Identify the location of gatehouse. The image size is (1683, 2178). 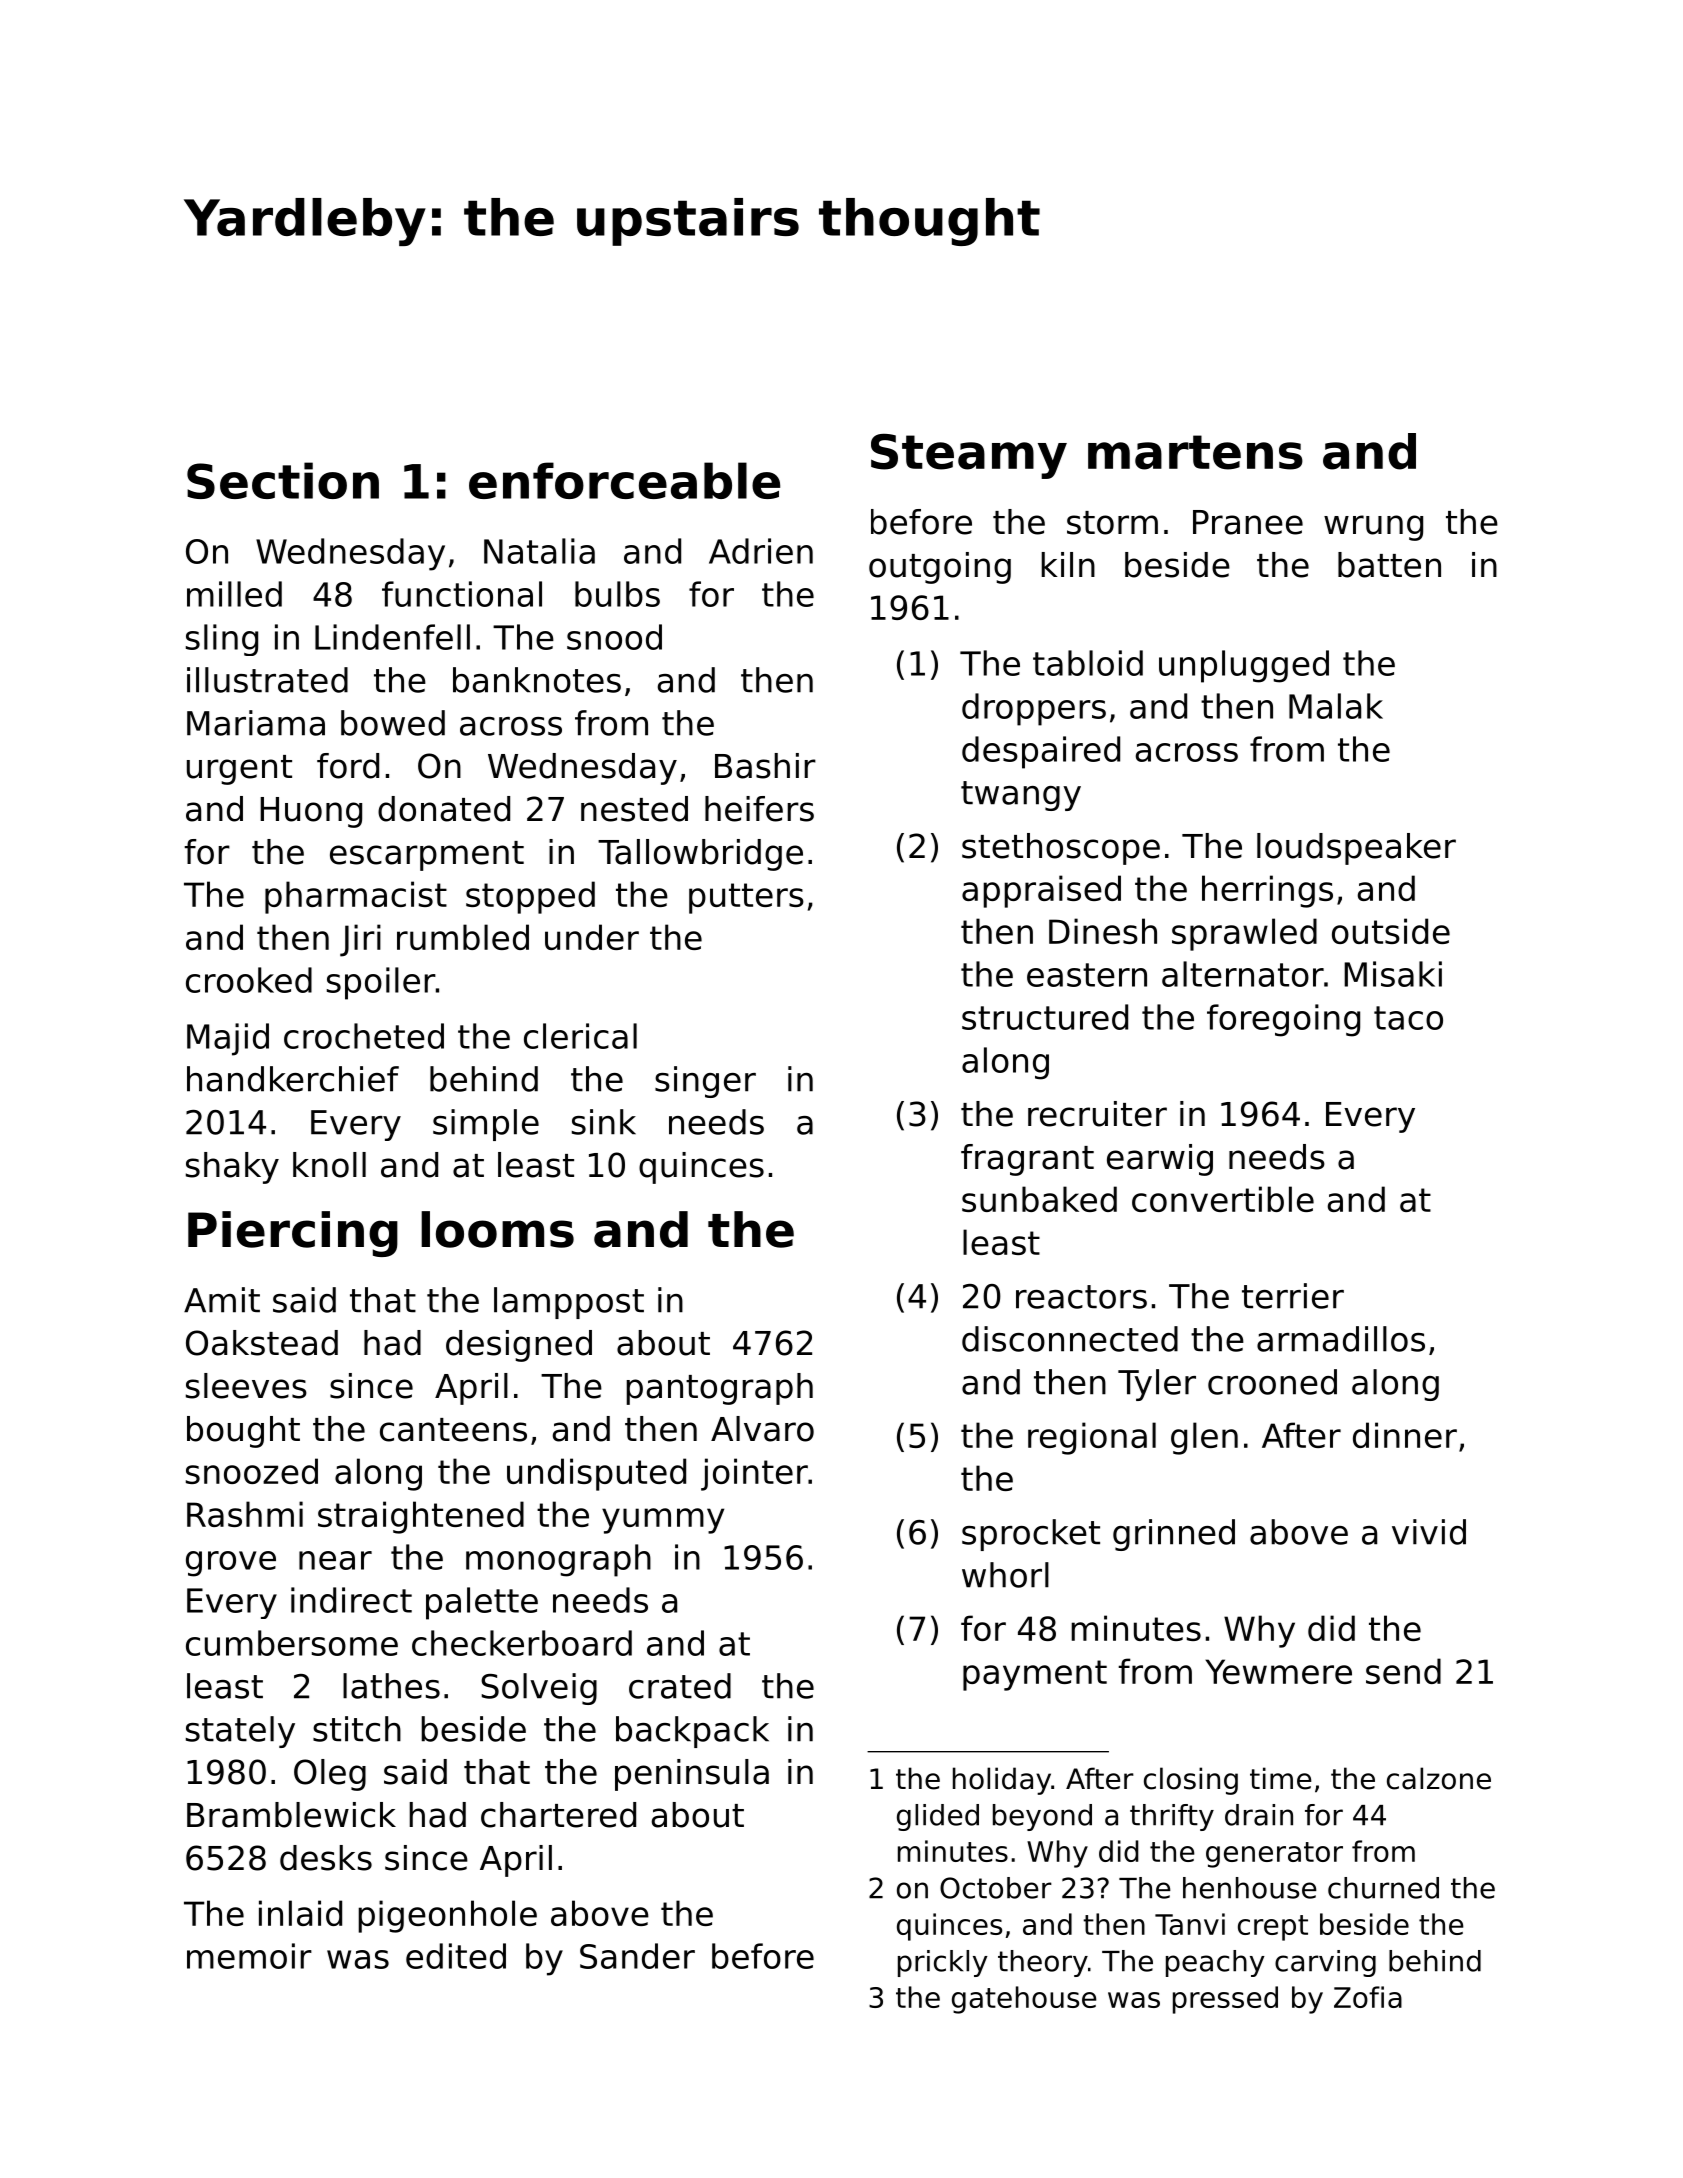
(1024, 2000).
